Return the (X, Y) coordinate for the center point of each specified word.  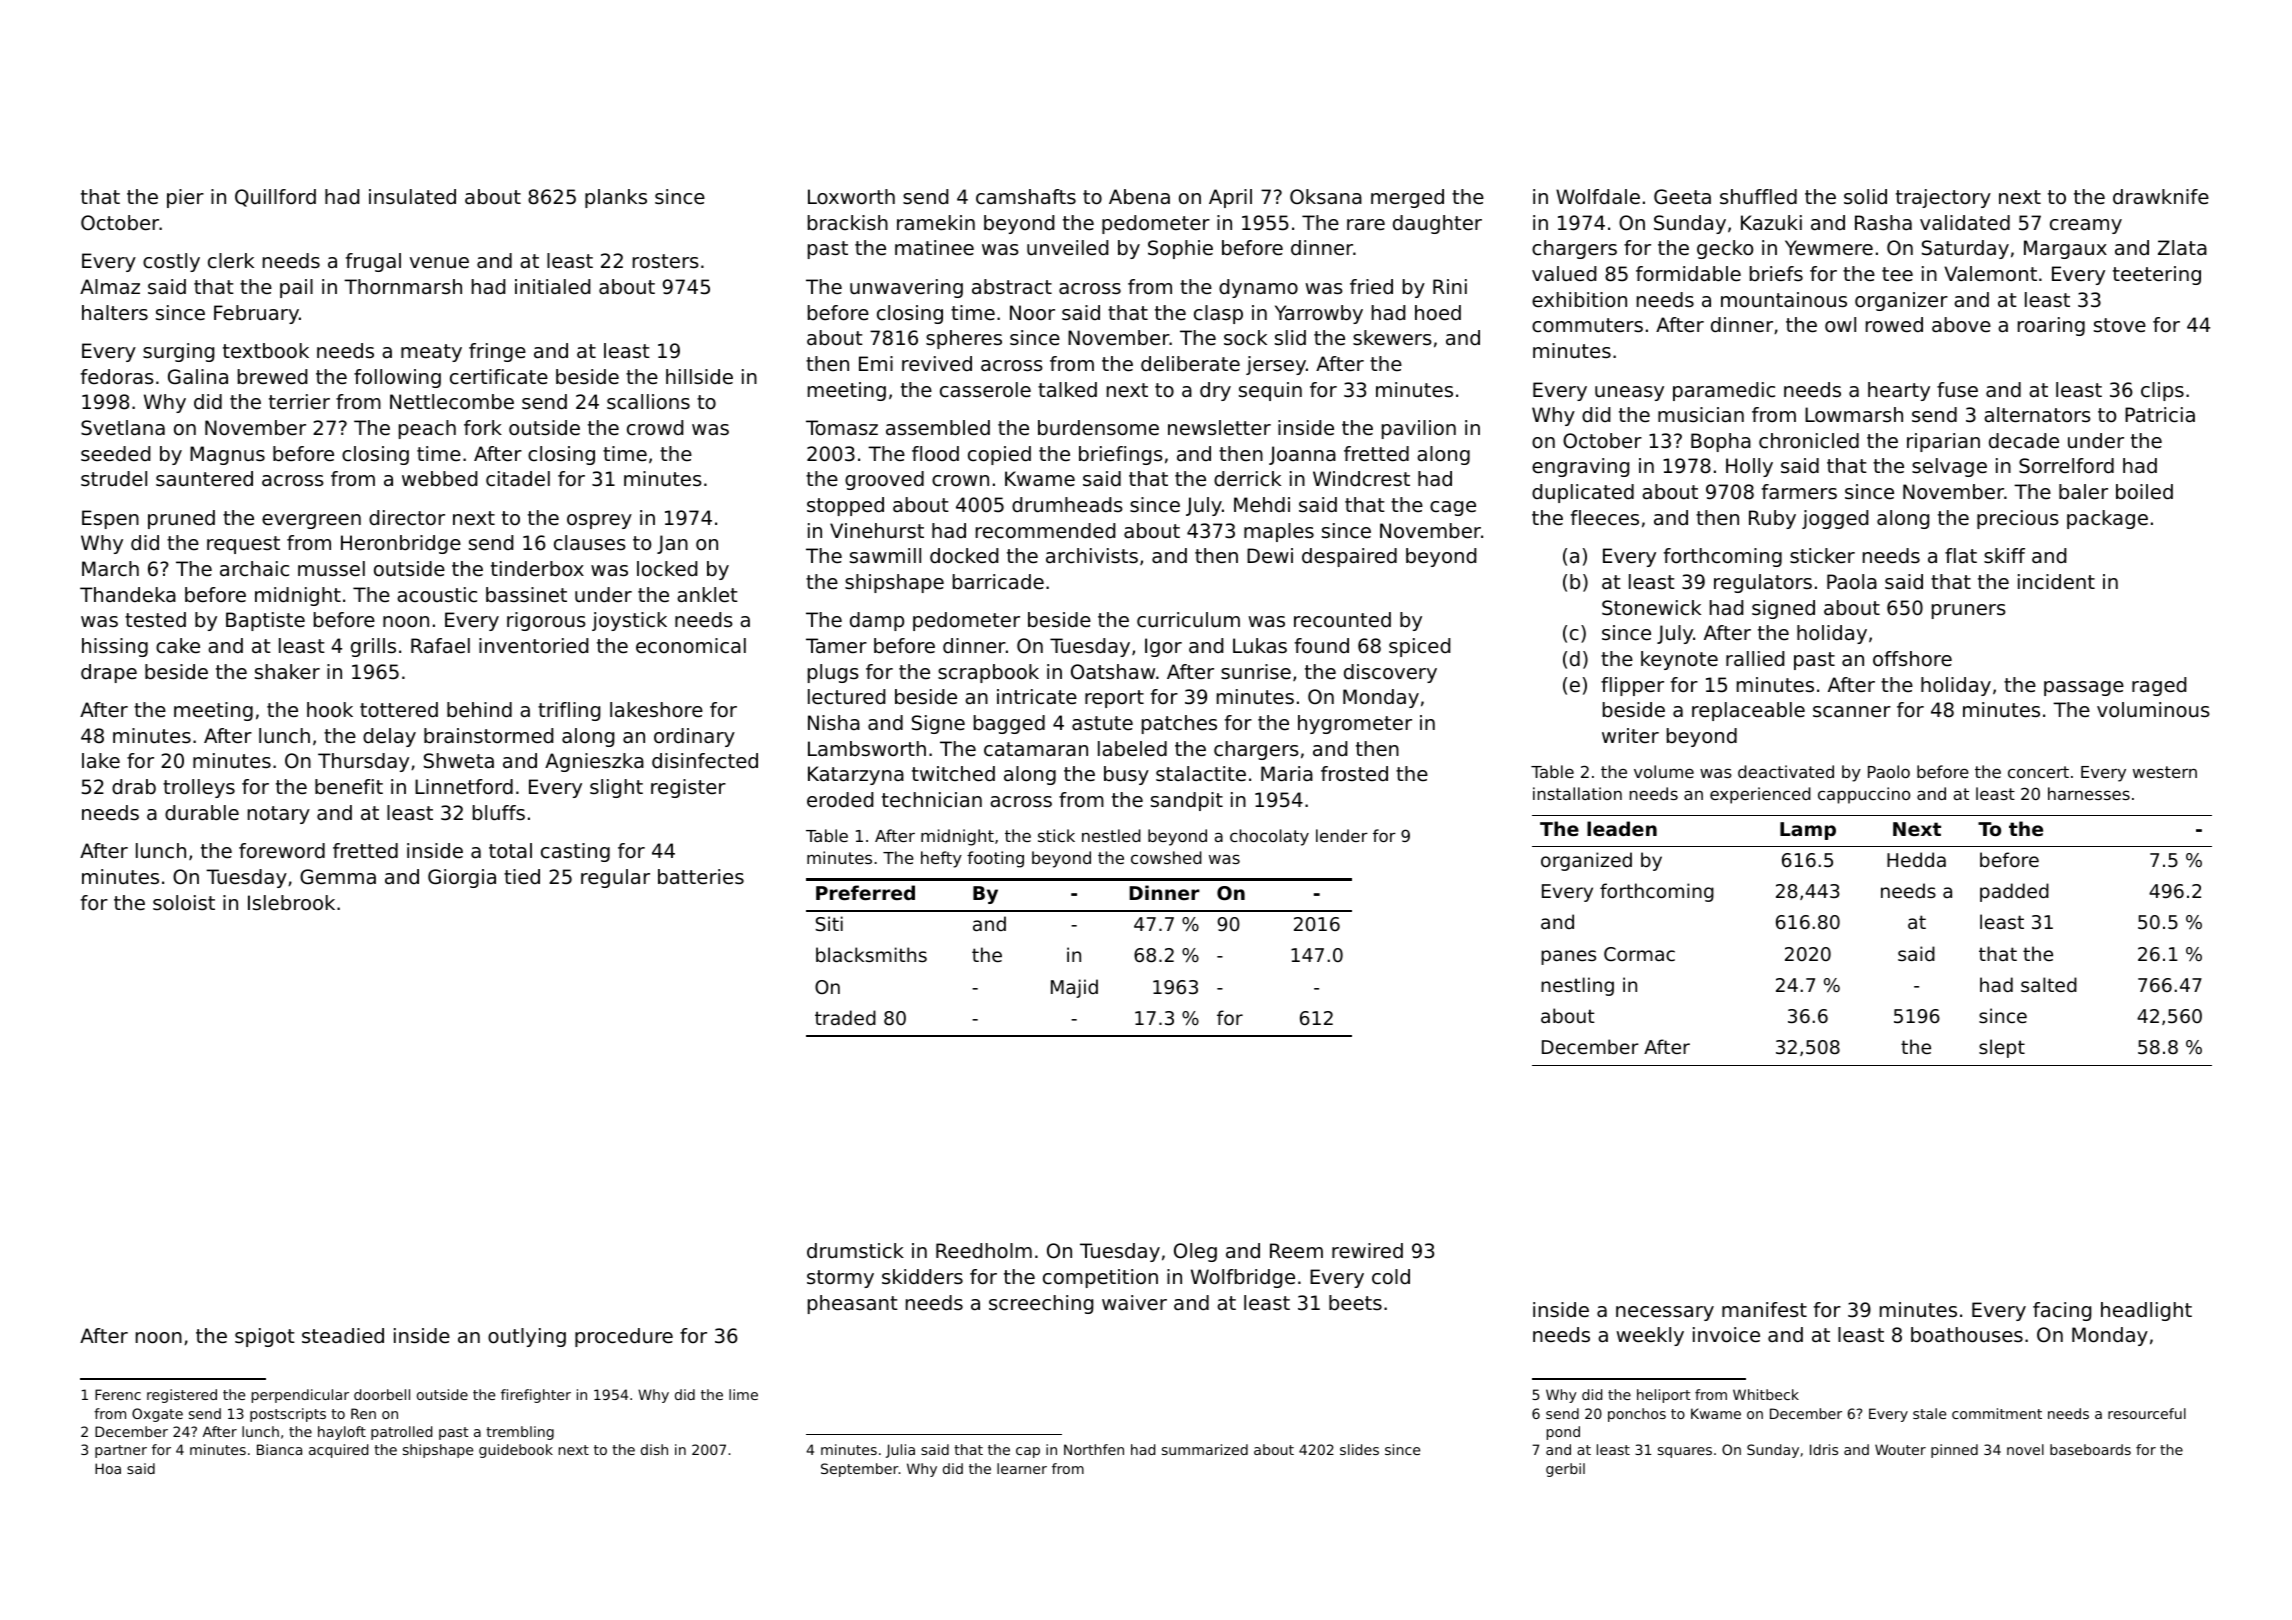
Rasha (1883, 223)
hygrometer (1355, 724)
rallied (1755, 658)
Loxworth (851, 197)
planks (616, 198)
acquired (338, 1451)
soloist (184, 903)
